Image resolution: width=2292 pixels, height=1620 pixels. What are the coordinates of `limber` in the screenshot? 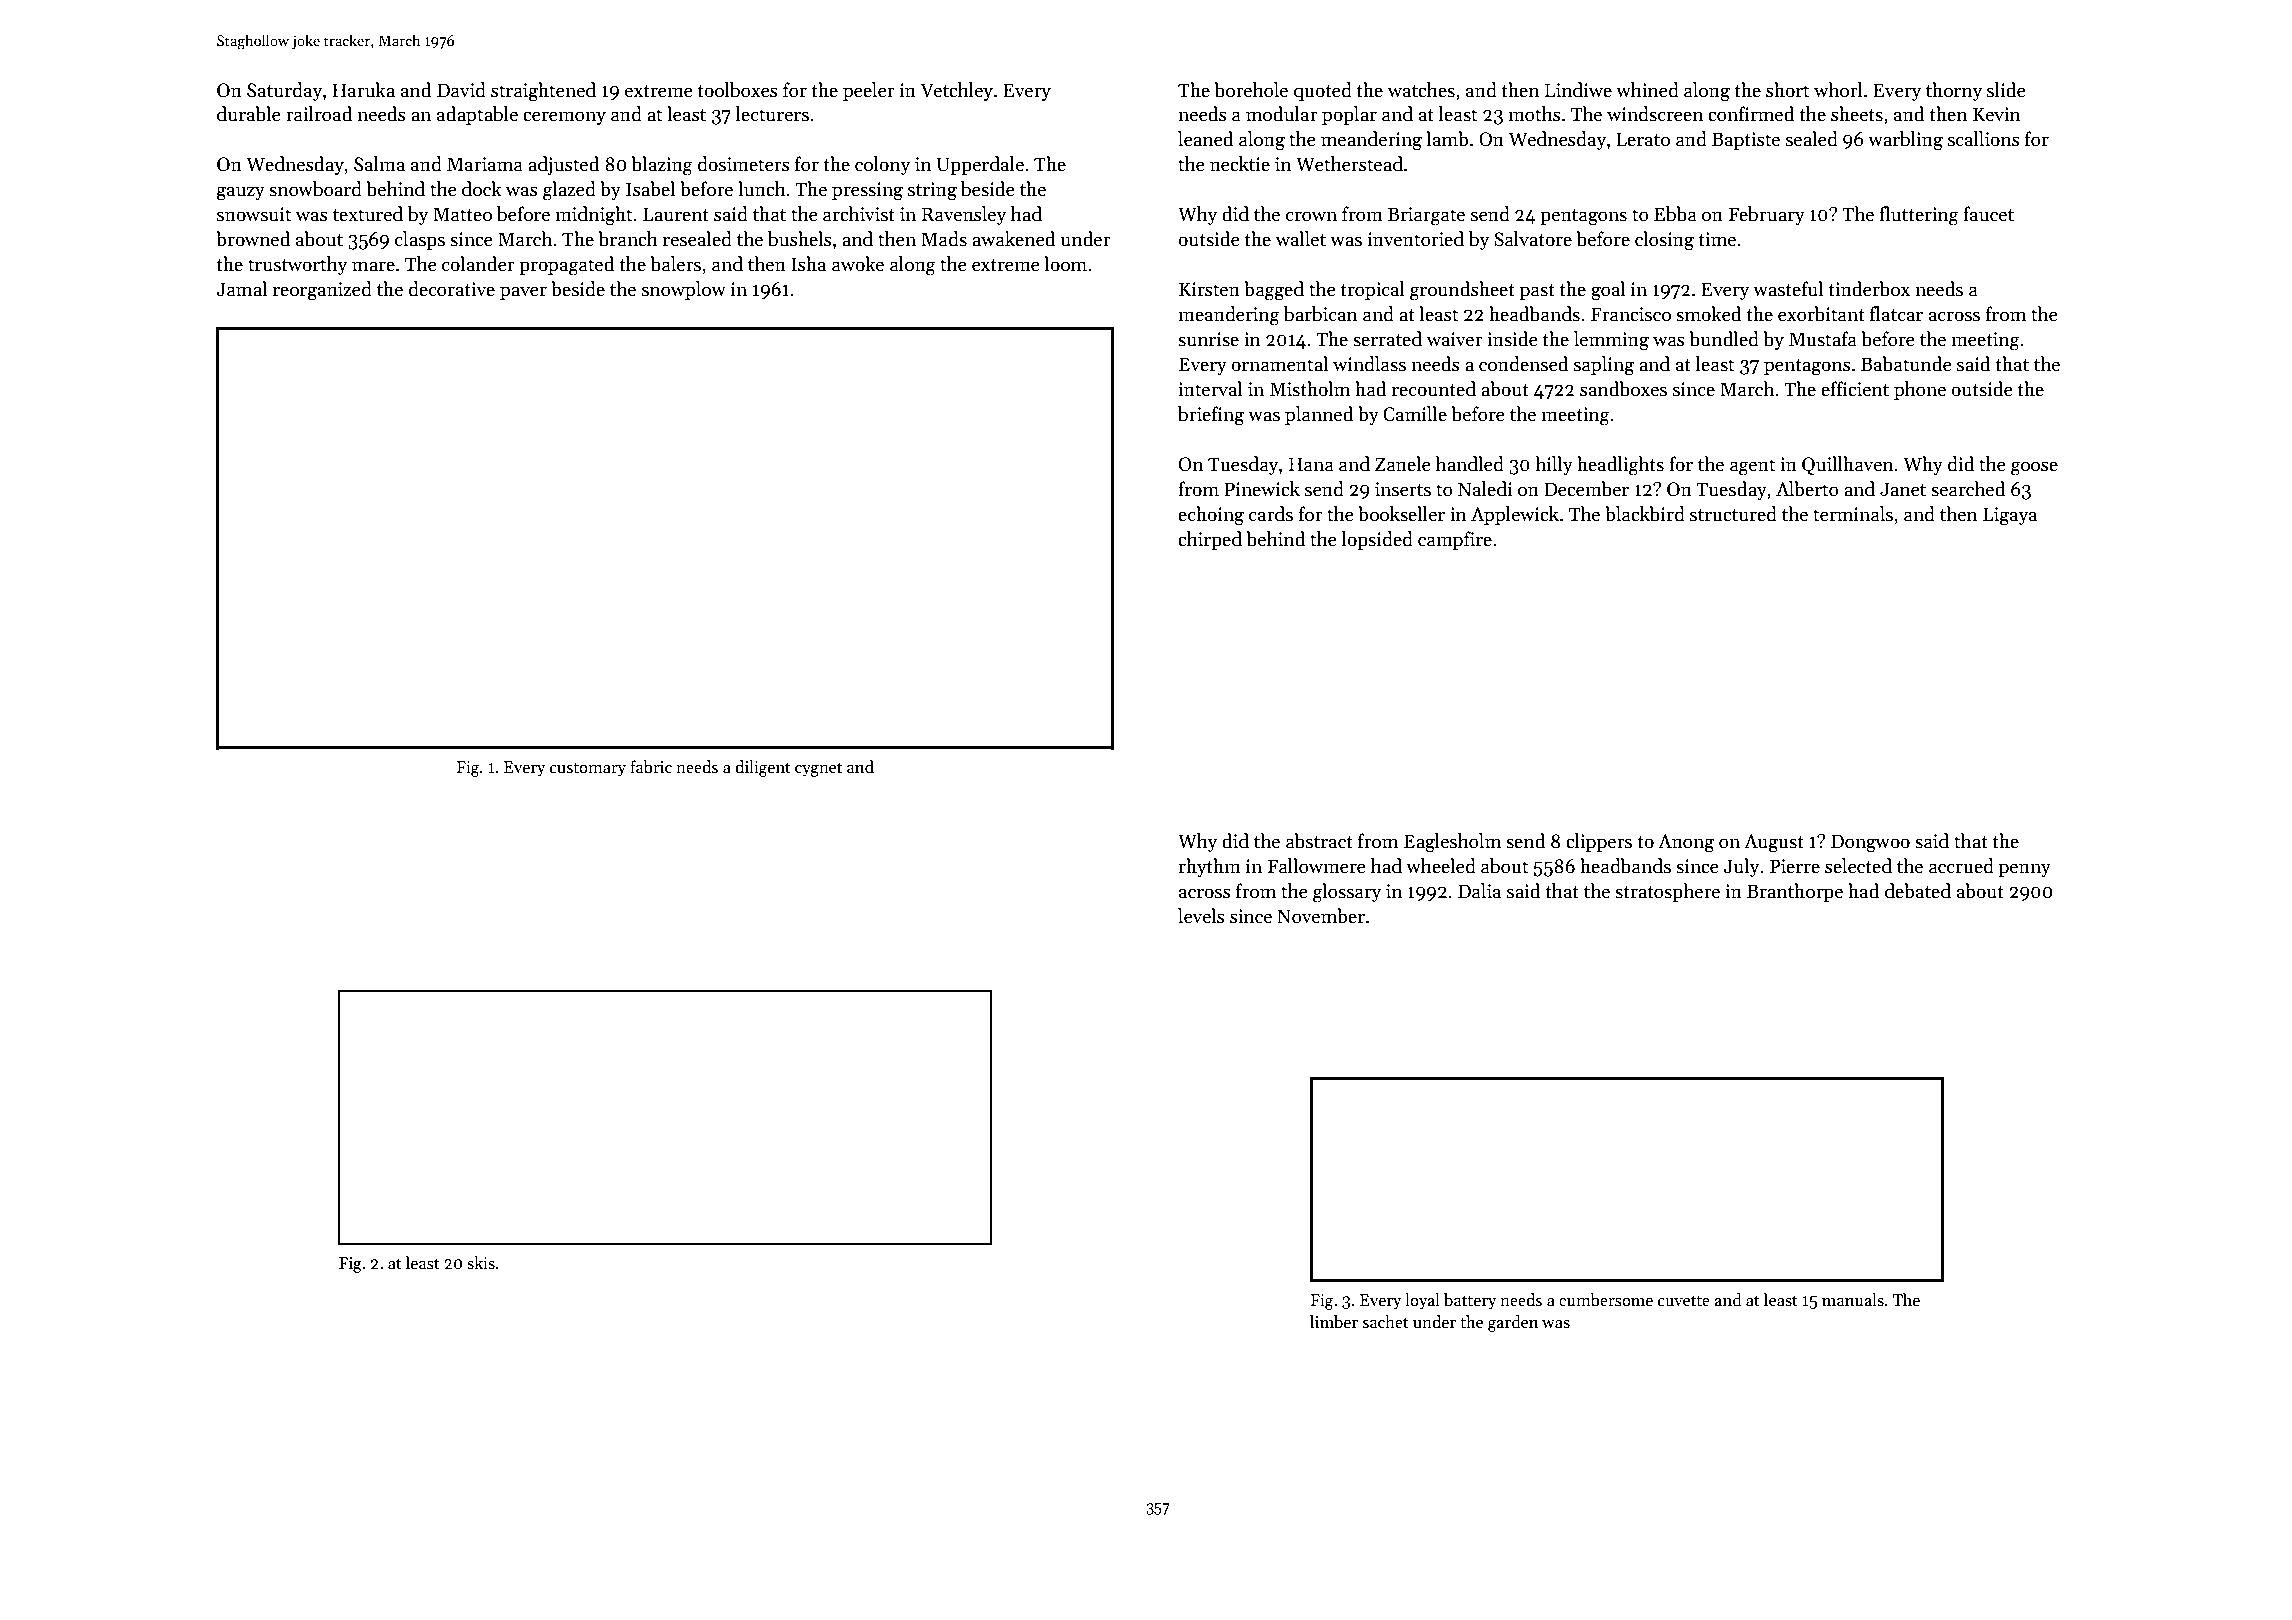 It's located at (1334, 1322).
